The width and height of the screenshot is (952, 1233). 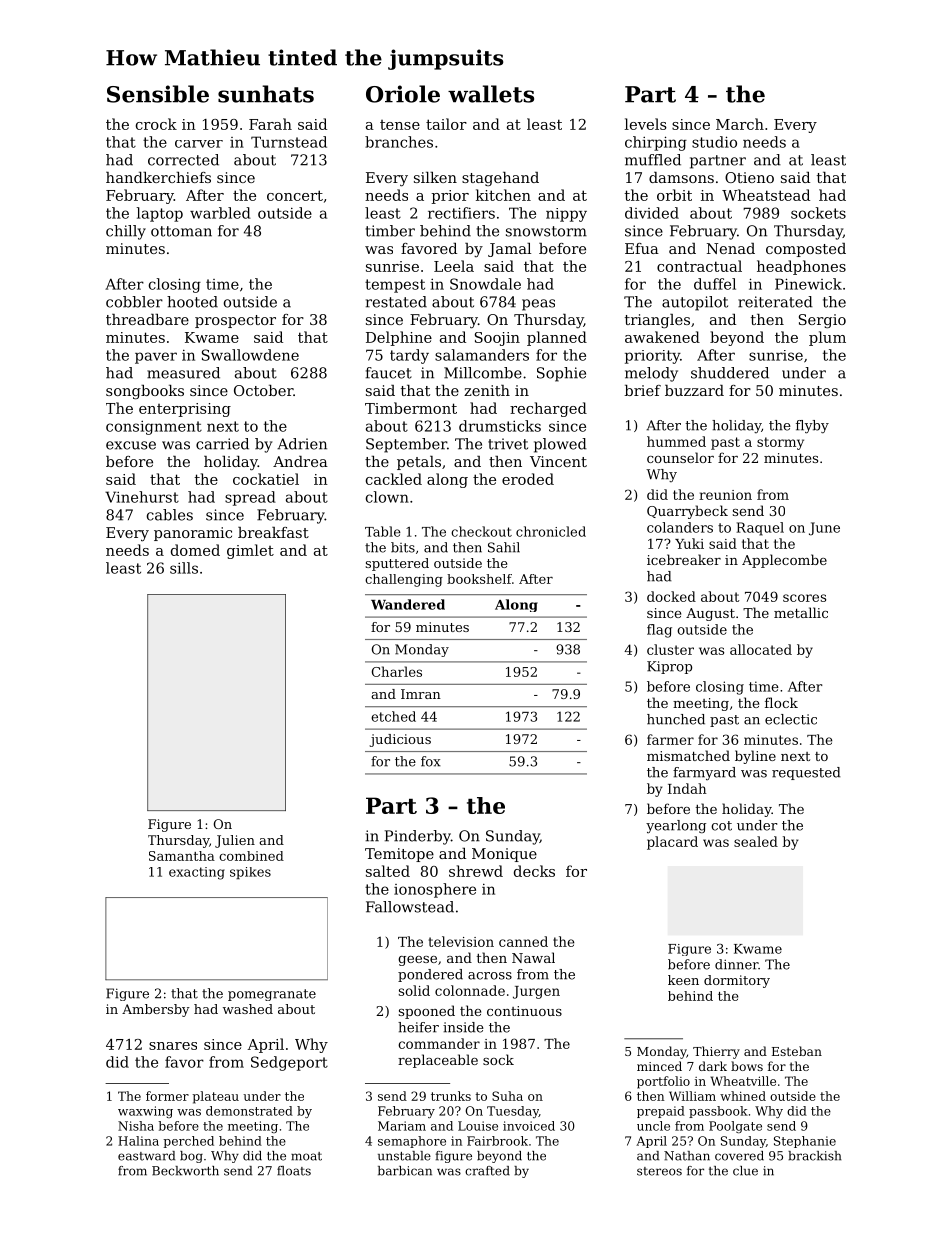 I want to click on branches, so click(x=399, y=142).
